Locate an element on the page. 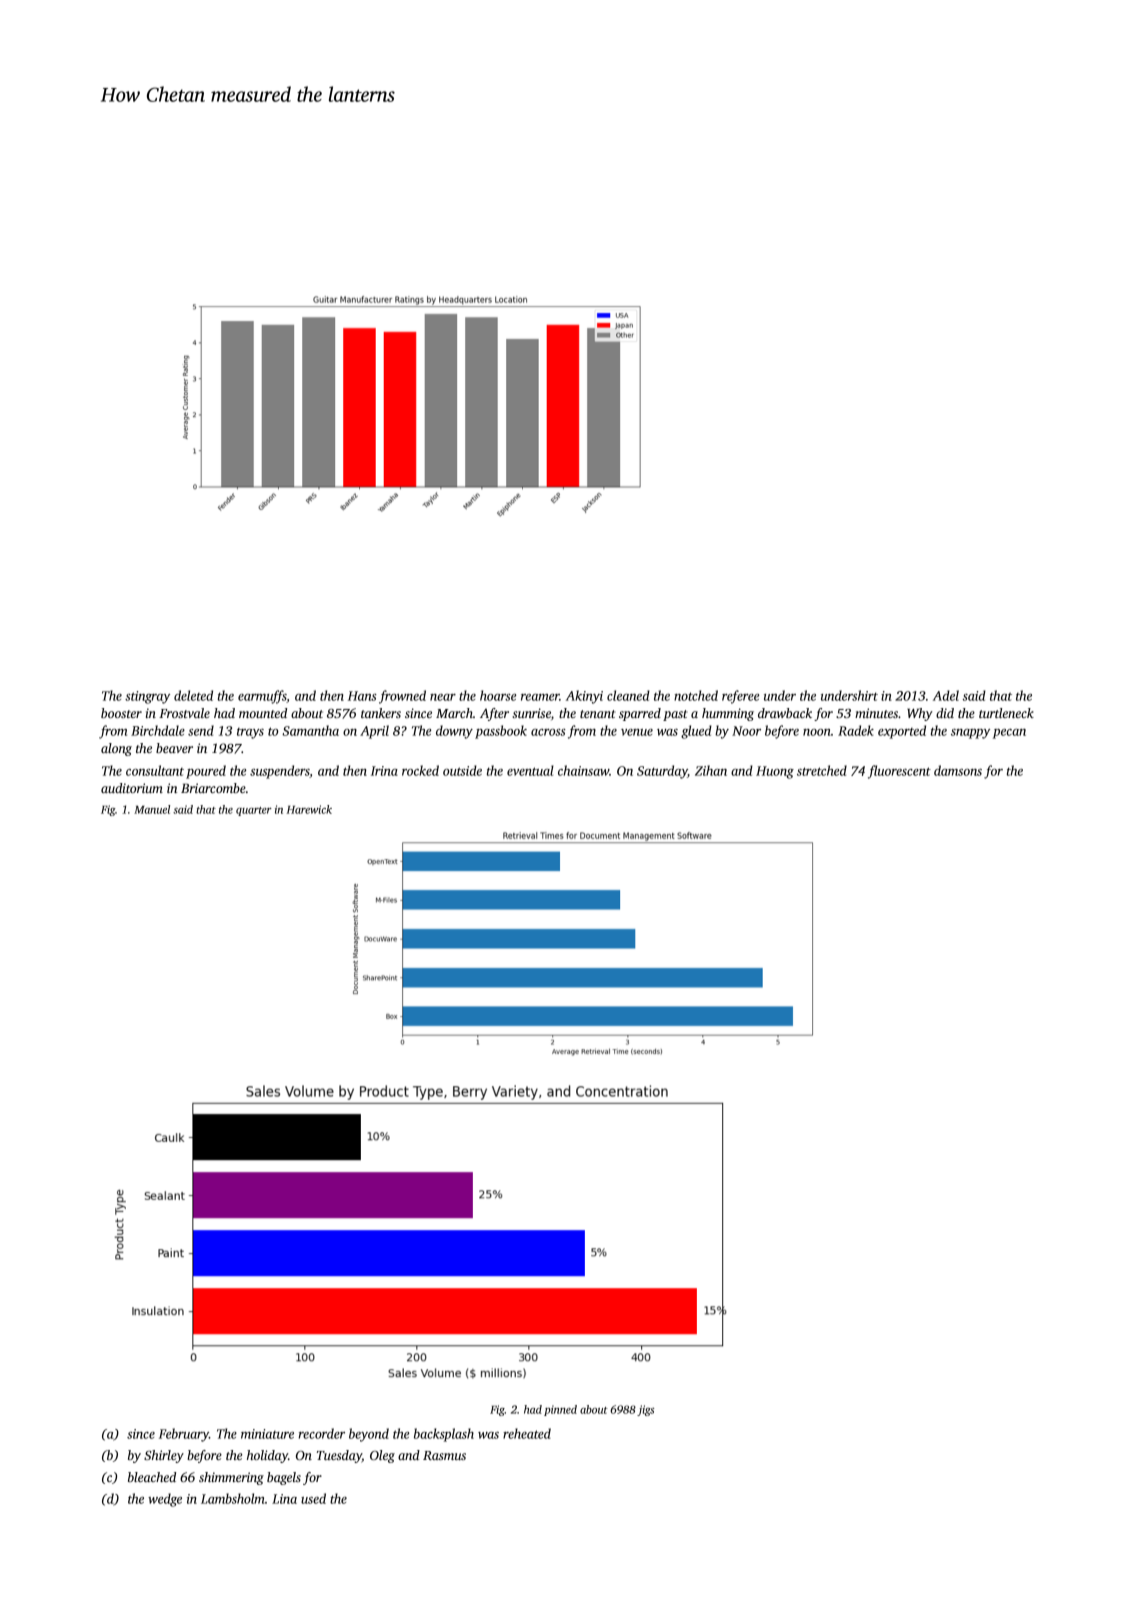 The image size is (1145, 1620). backsplash is located at coordinates (444, 1435).
